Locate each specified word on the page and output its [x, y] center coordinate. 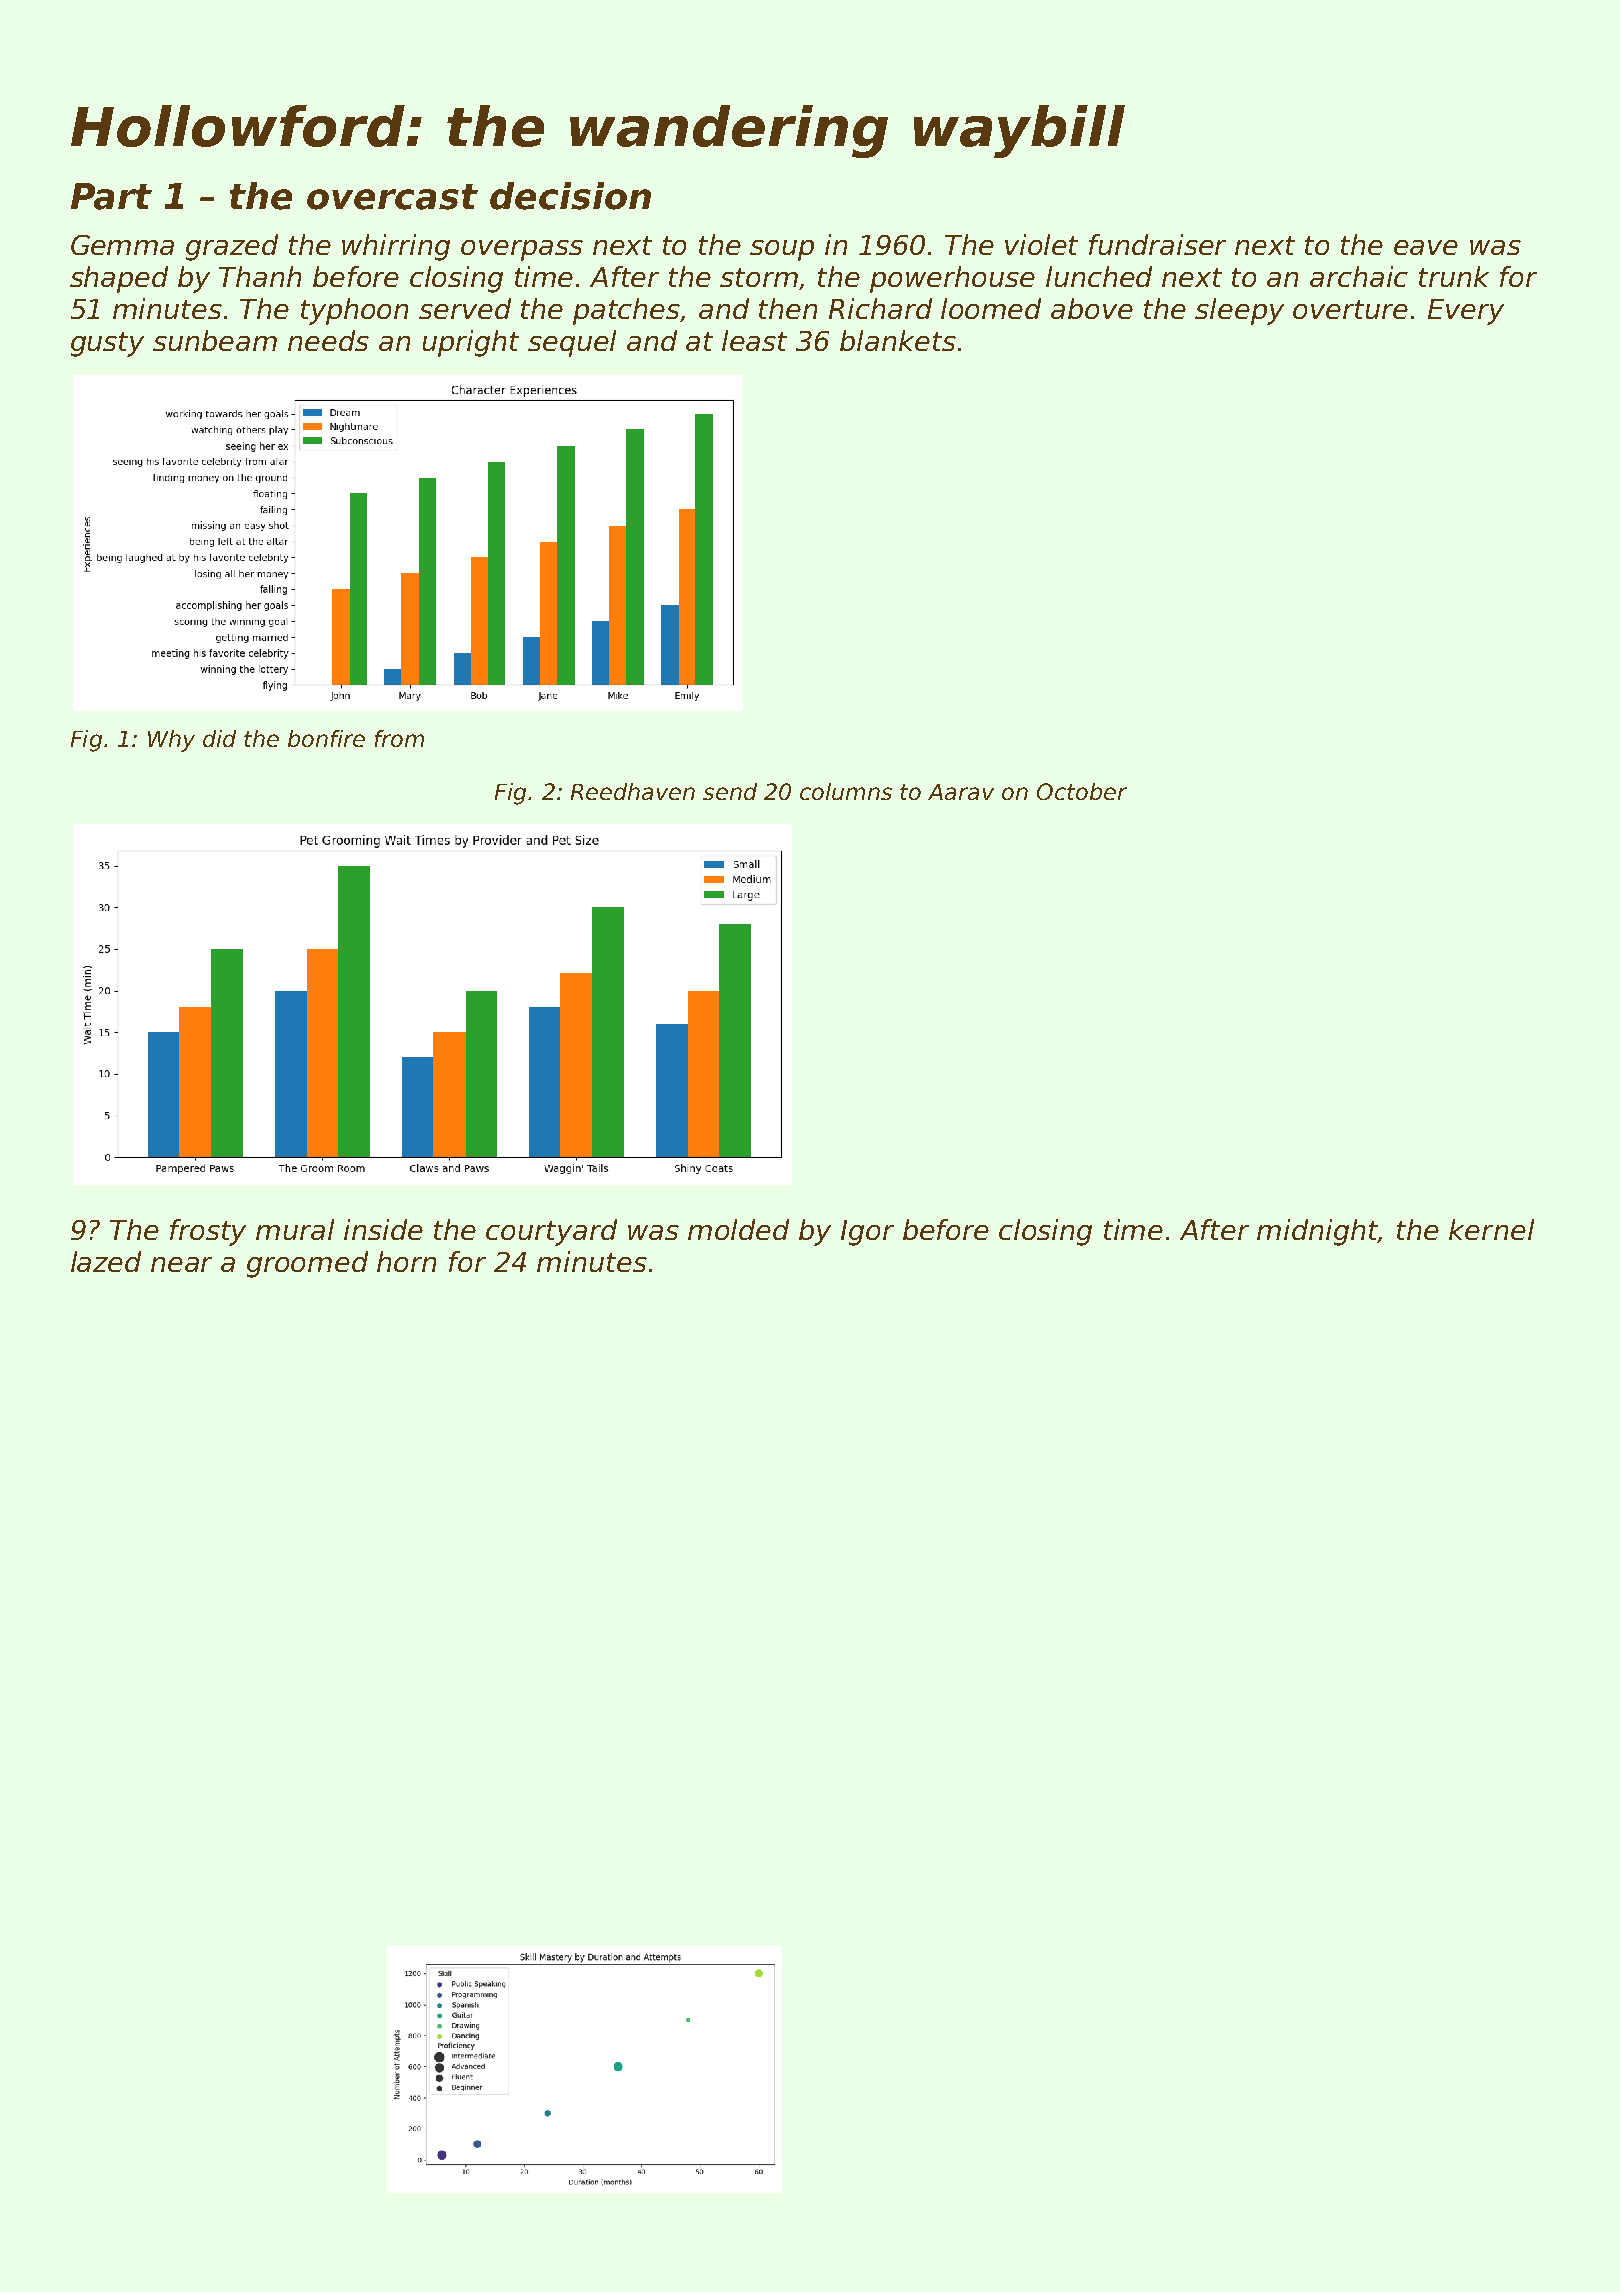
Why [171, 741]
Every [1466, 312]
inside [383, 1229]
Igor [867, 1233]
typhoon [354, 311]
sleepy [1239, 311]
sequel [572, 343]
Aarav [961, 792]
